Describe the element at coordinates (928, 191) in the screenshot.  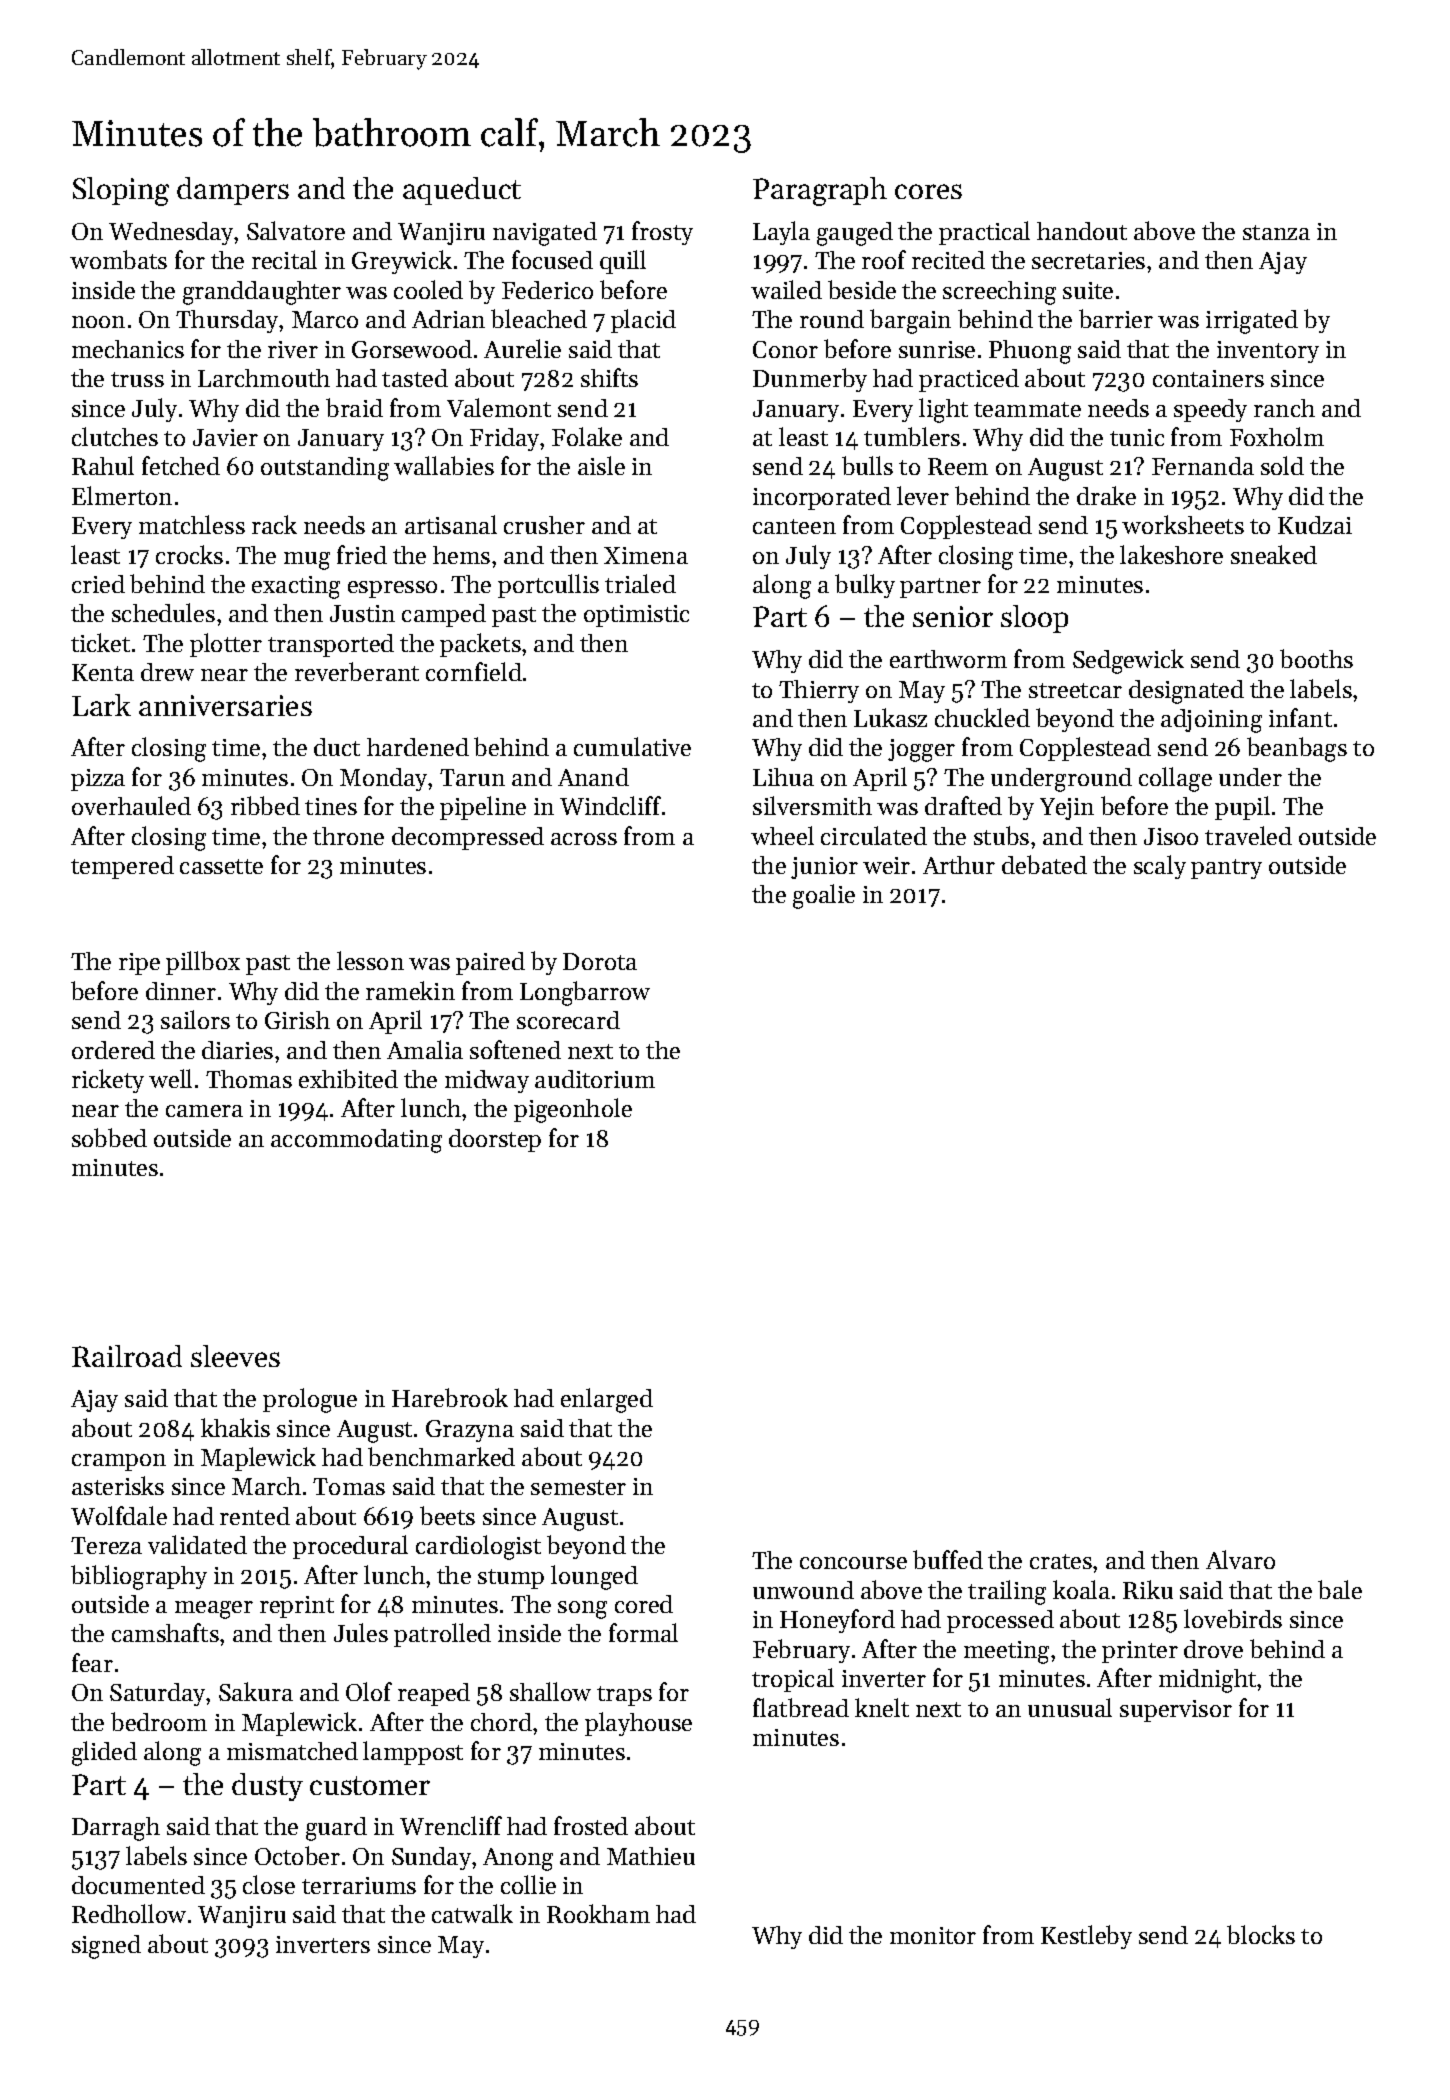
I see `cores` at that location.
